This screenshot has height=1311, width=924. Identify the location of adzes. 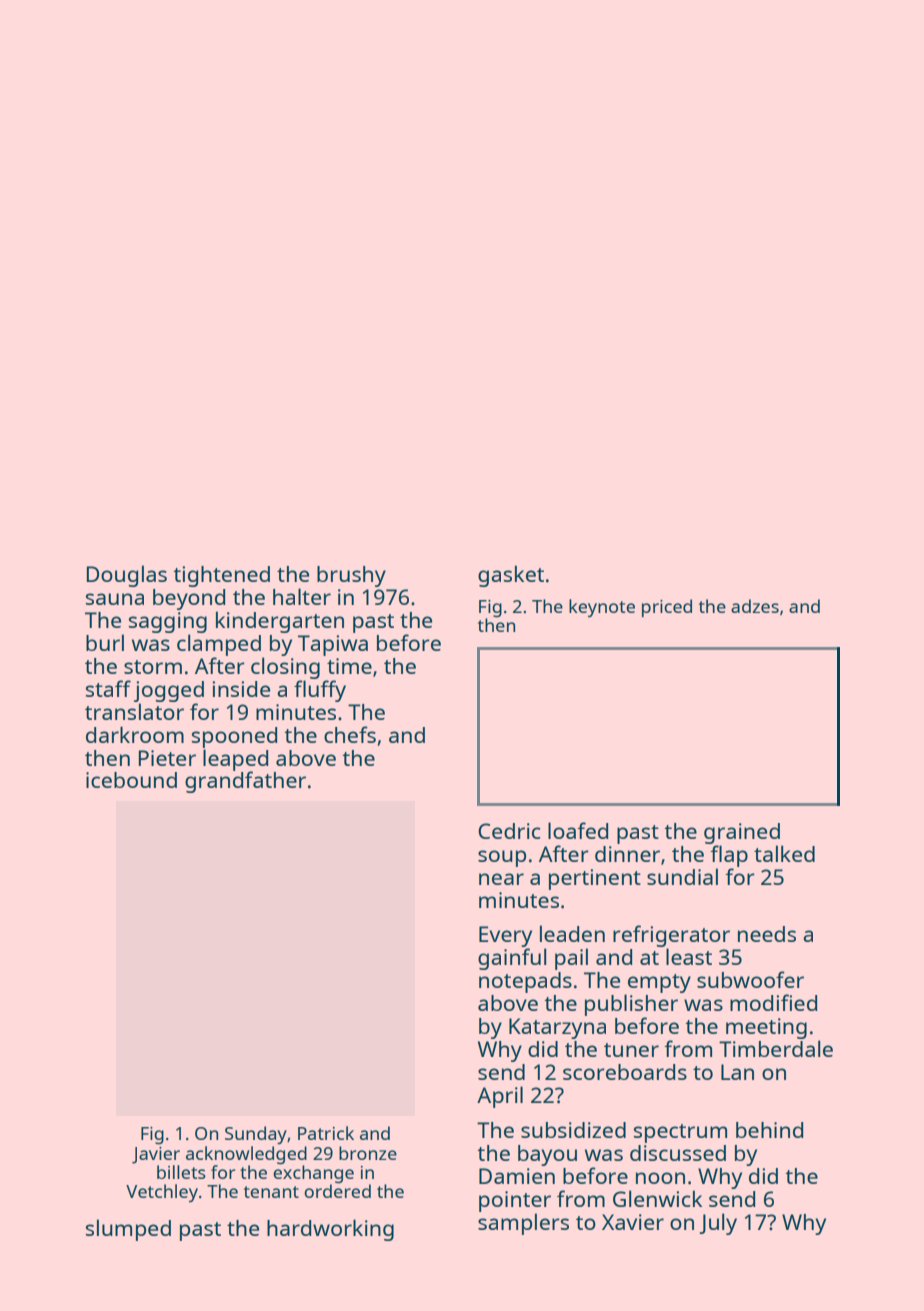
(755, 606).
